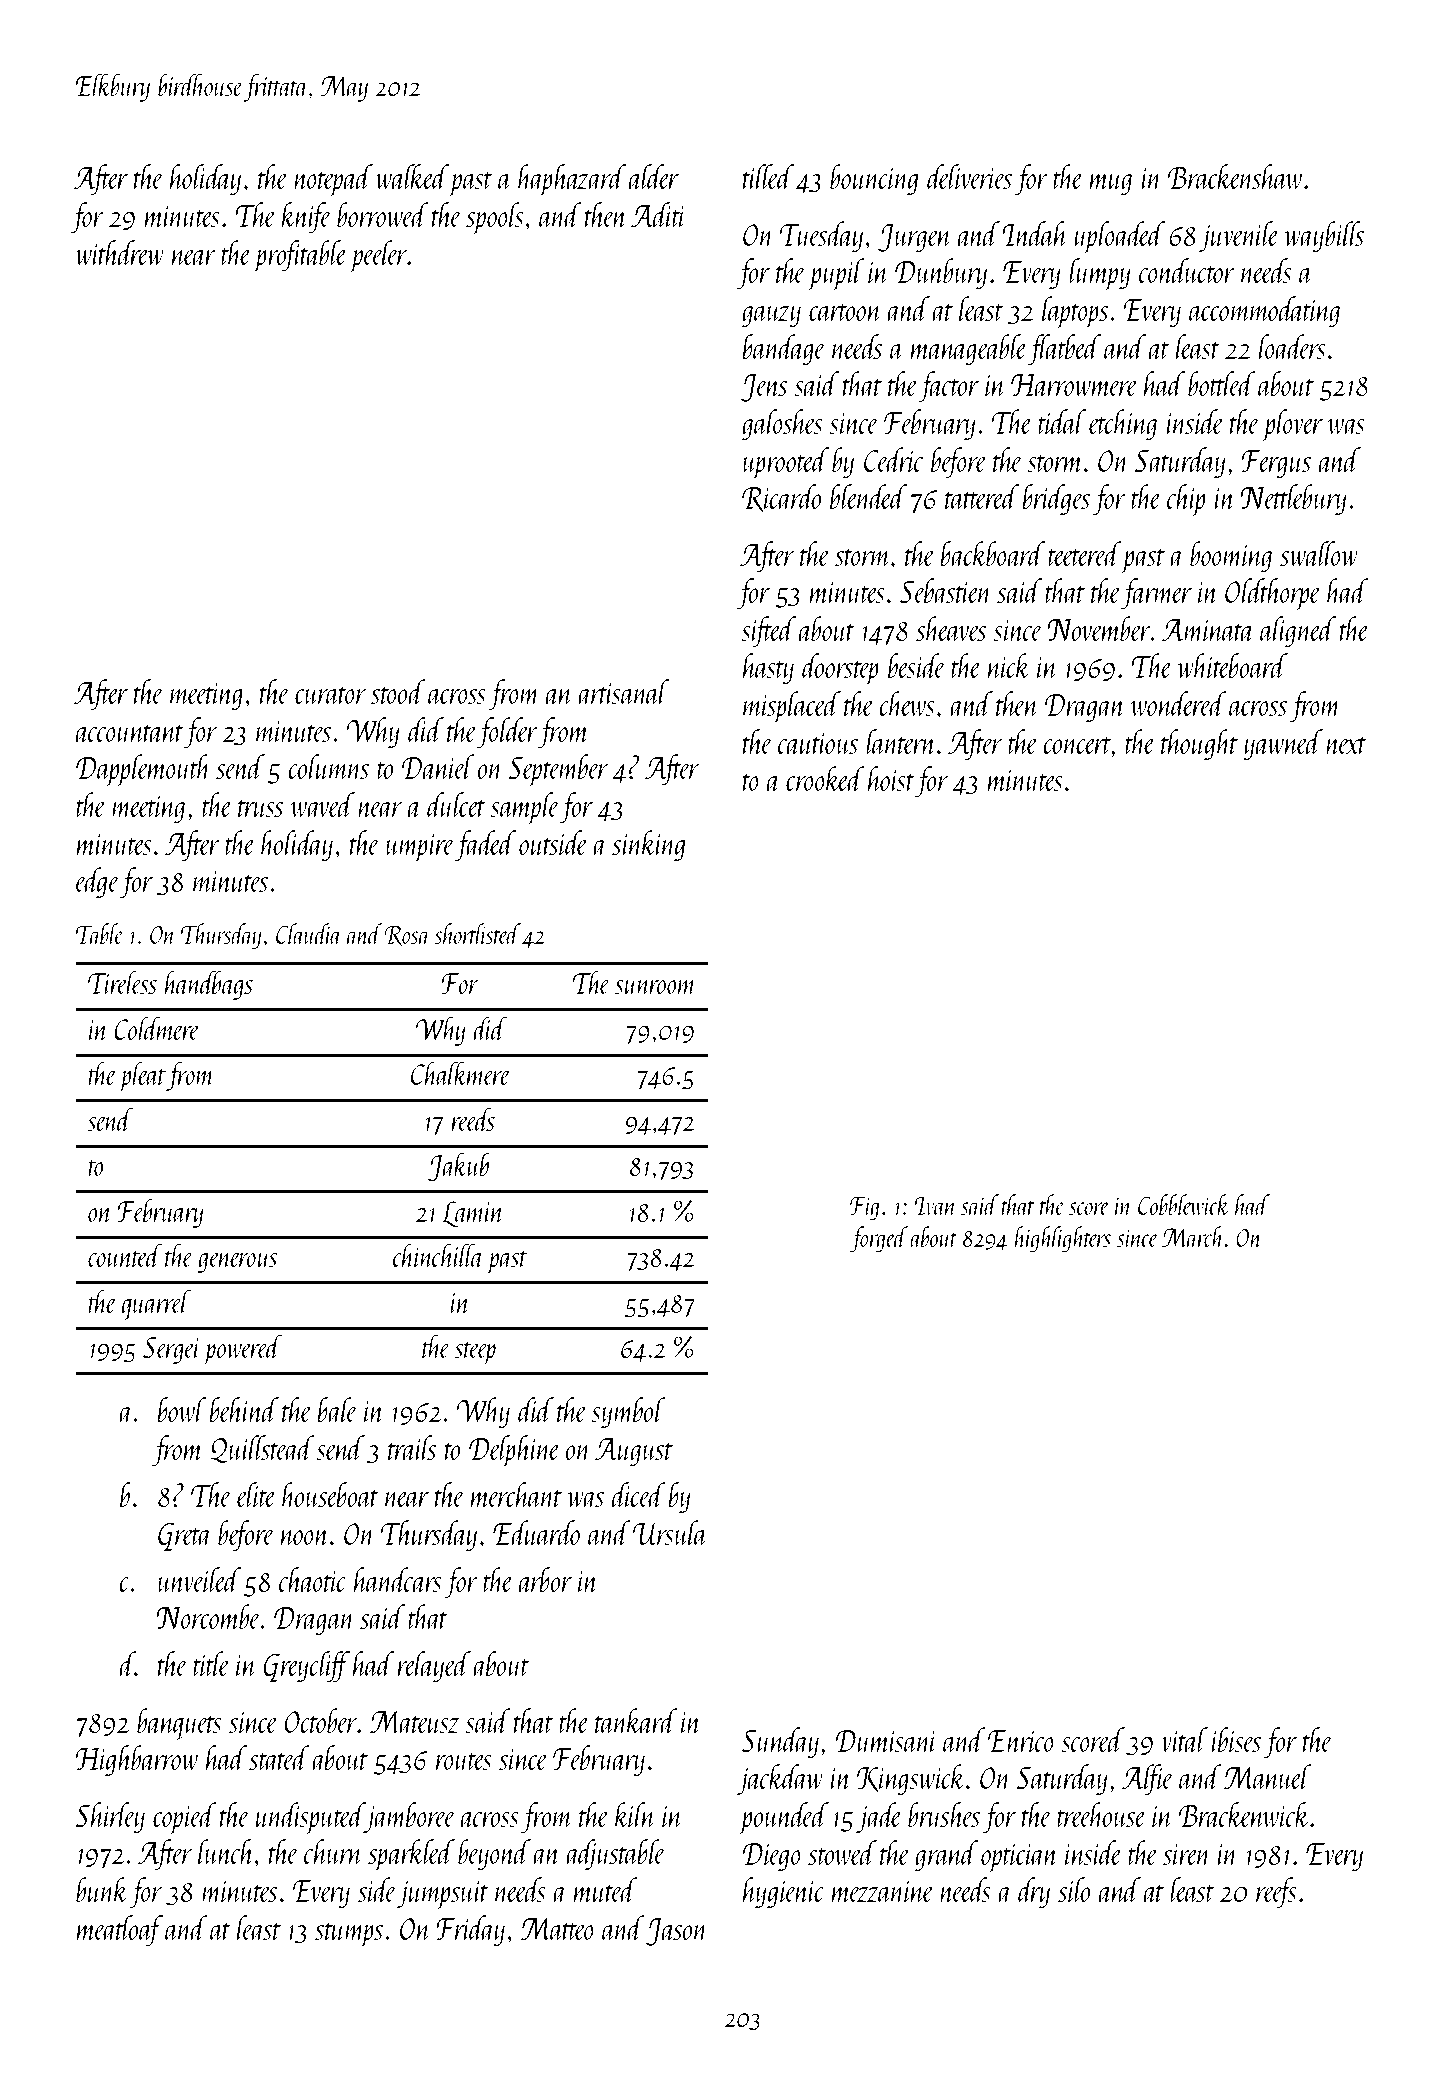 This page has height=2100, width=1450. Describe the element at coordinates (172, 1350) in the page. I see `Sergei` at that location.
